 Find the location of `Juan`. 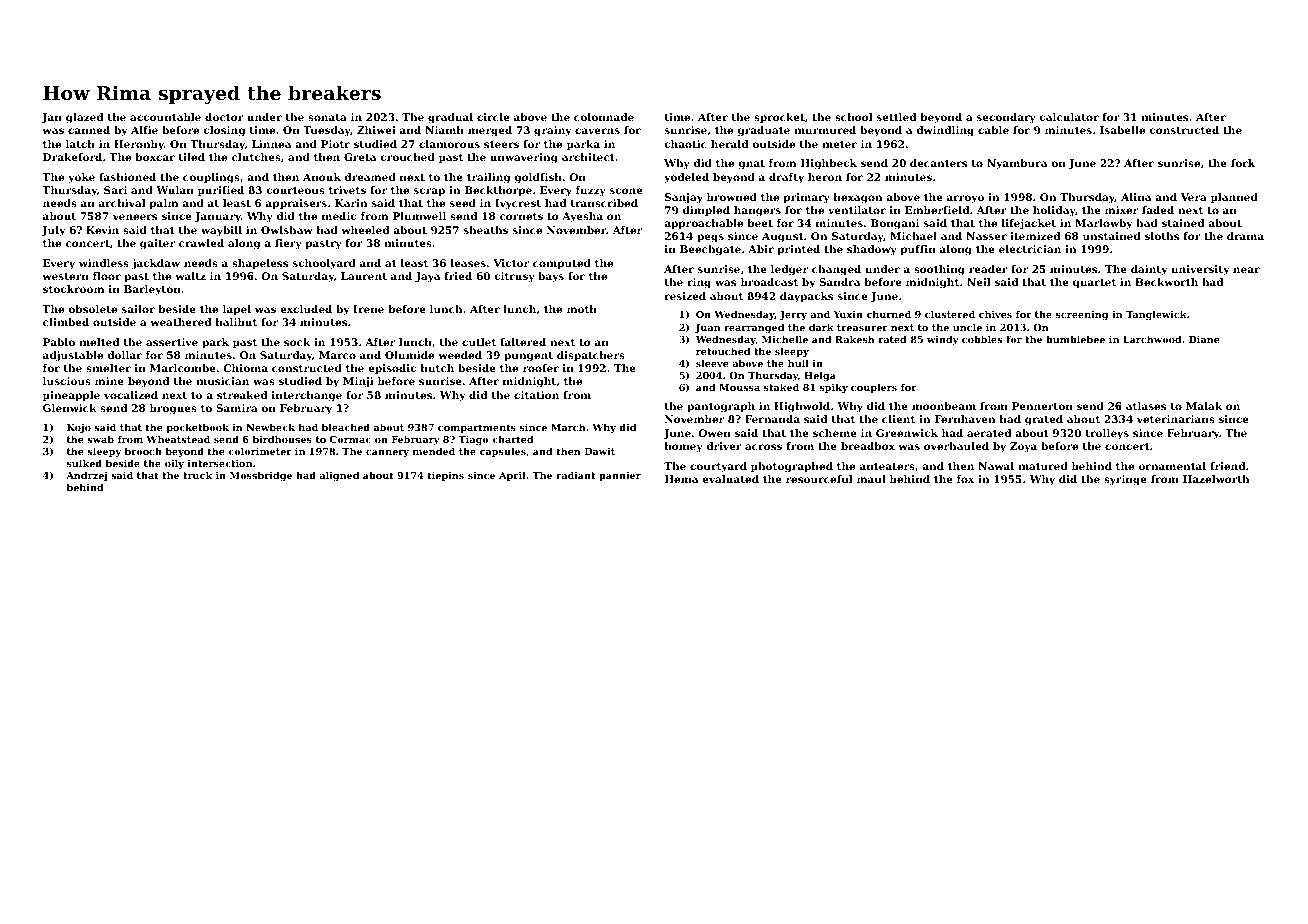

Juan is located at coordinates (707, 328).
